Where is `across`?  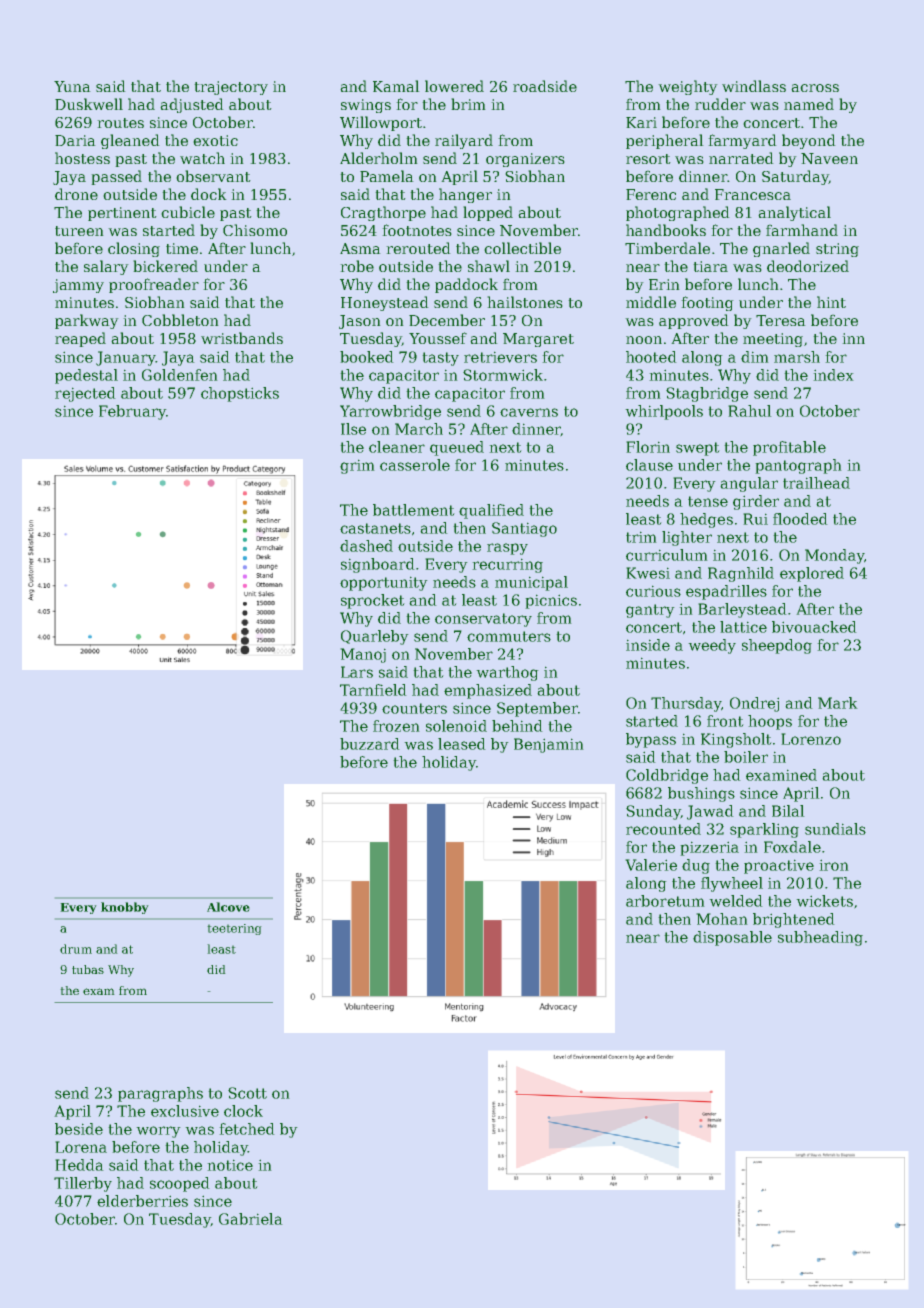 across is located at coordinates (815, 88).
